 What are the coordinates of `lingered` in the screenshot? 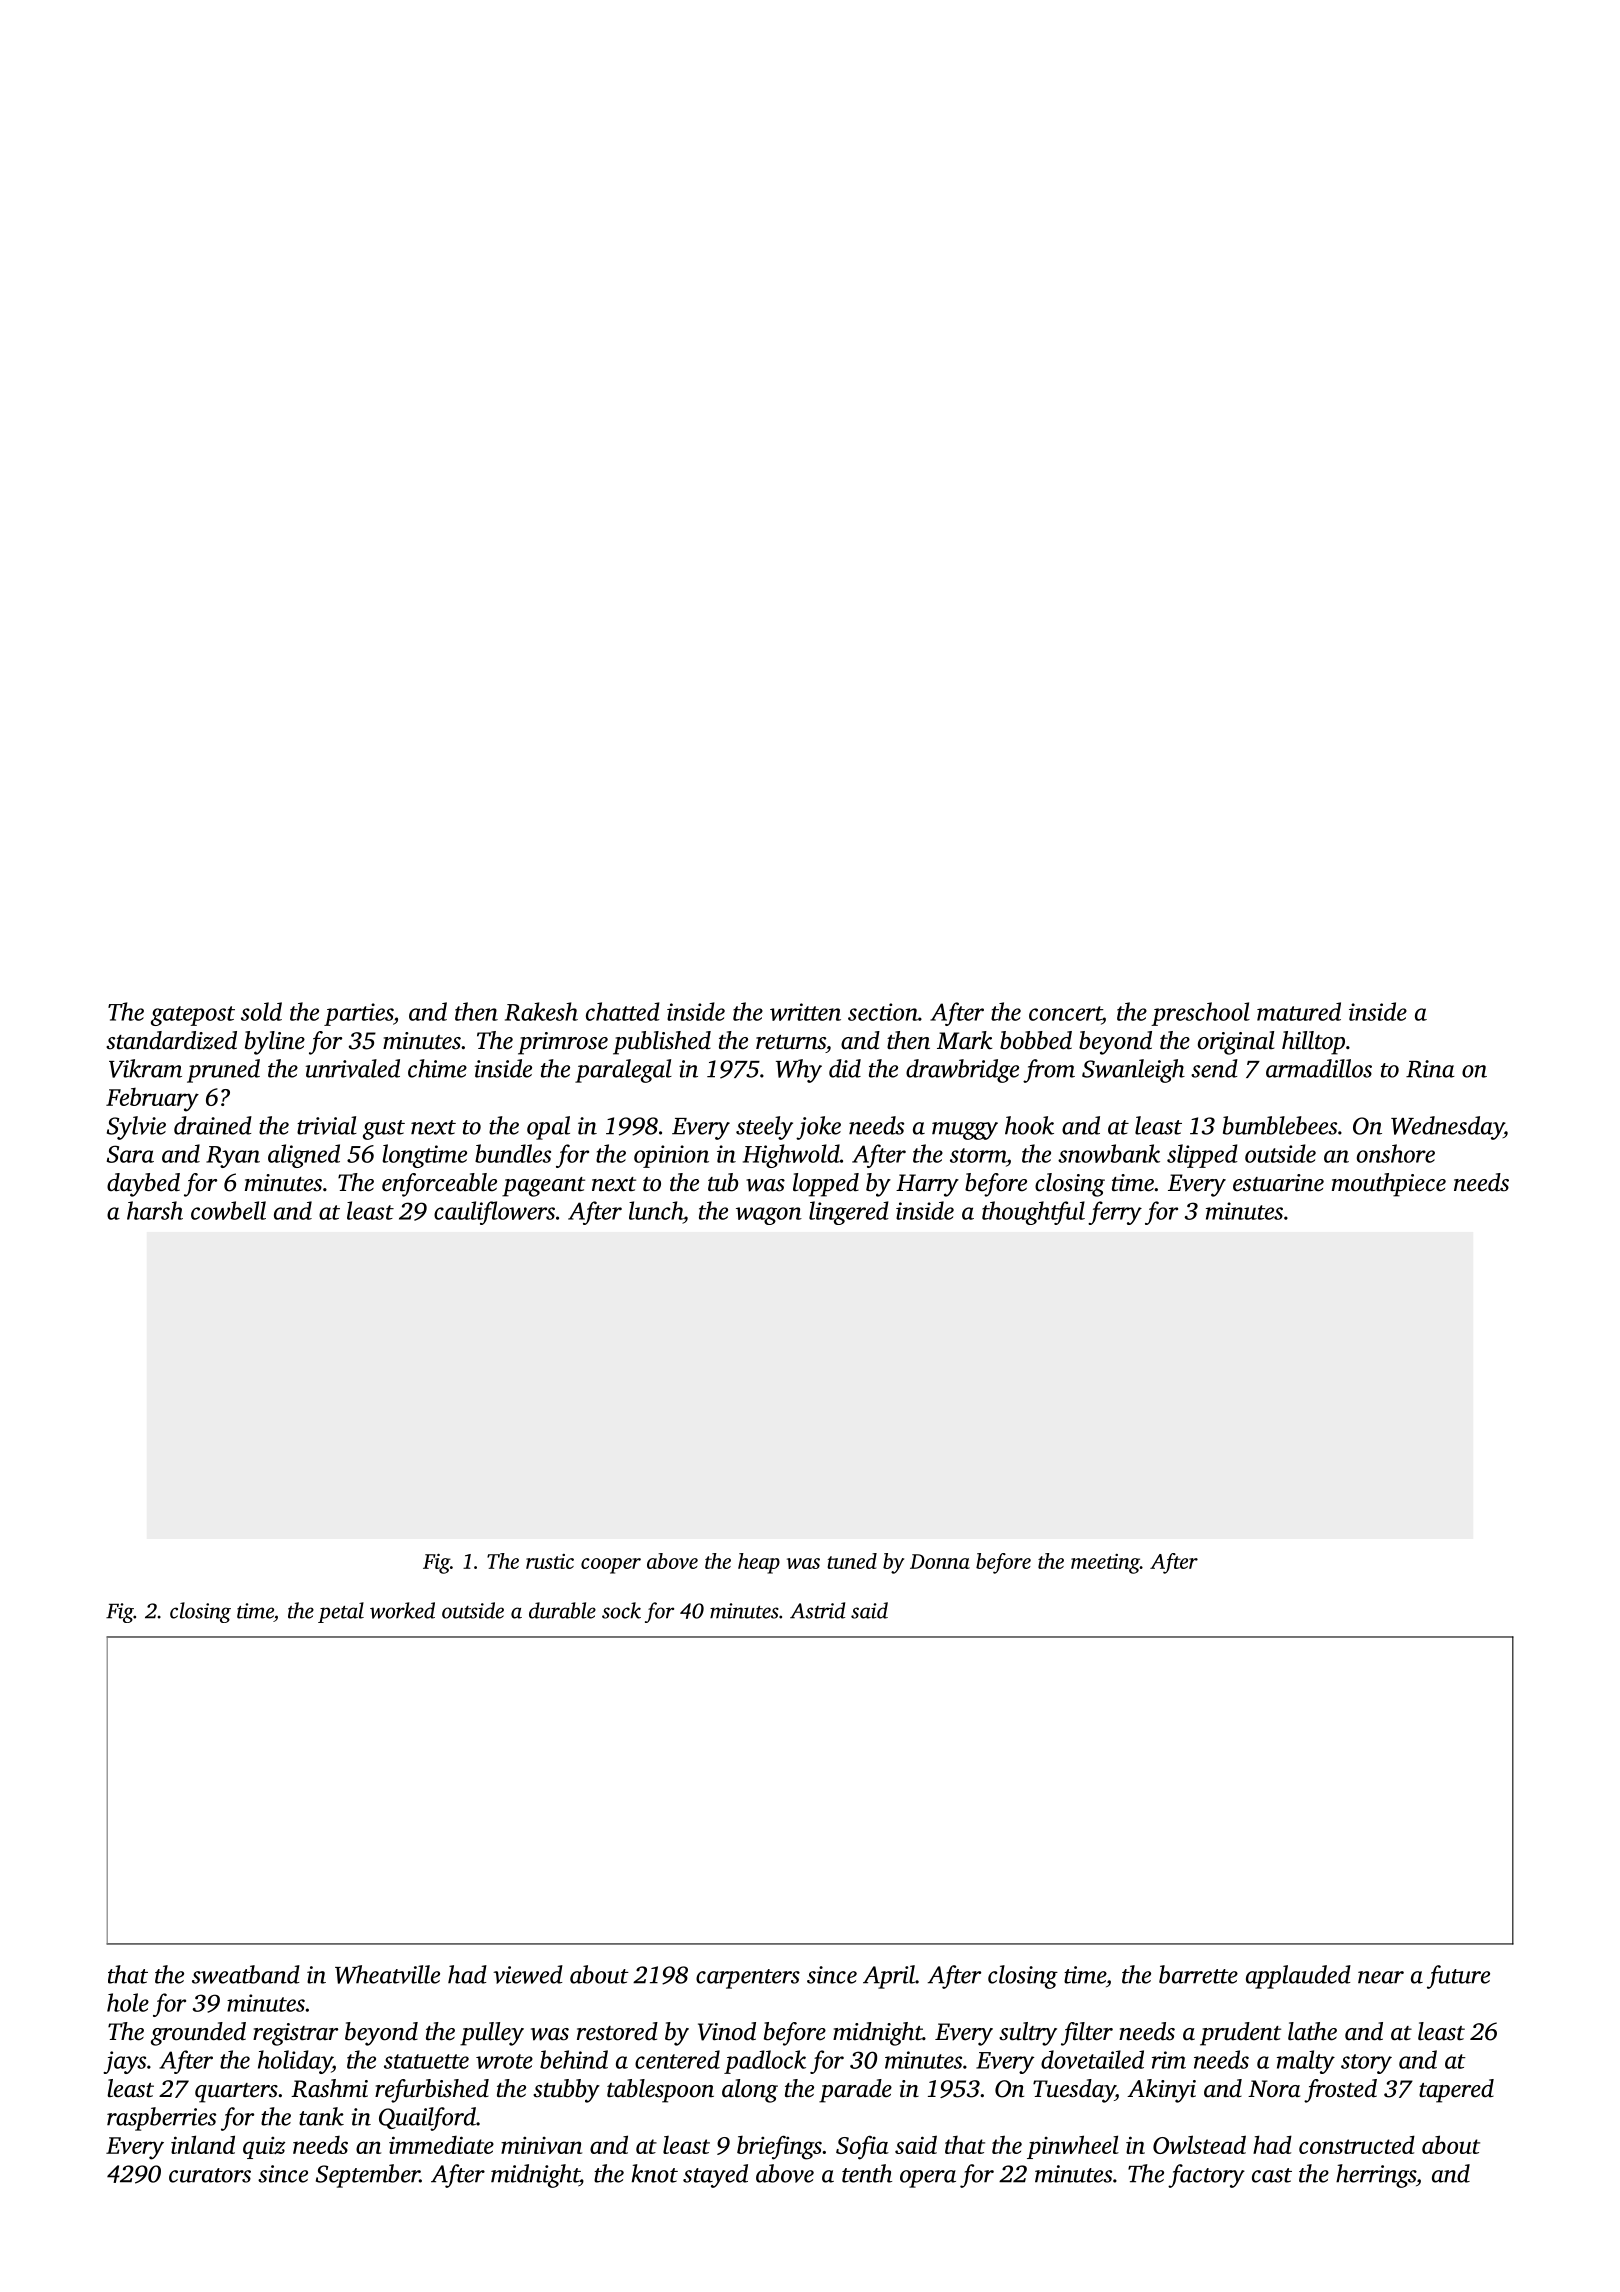 It's located at (849, 1213).
